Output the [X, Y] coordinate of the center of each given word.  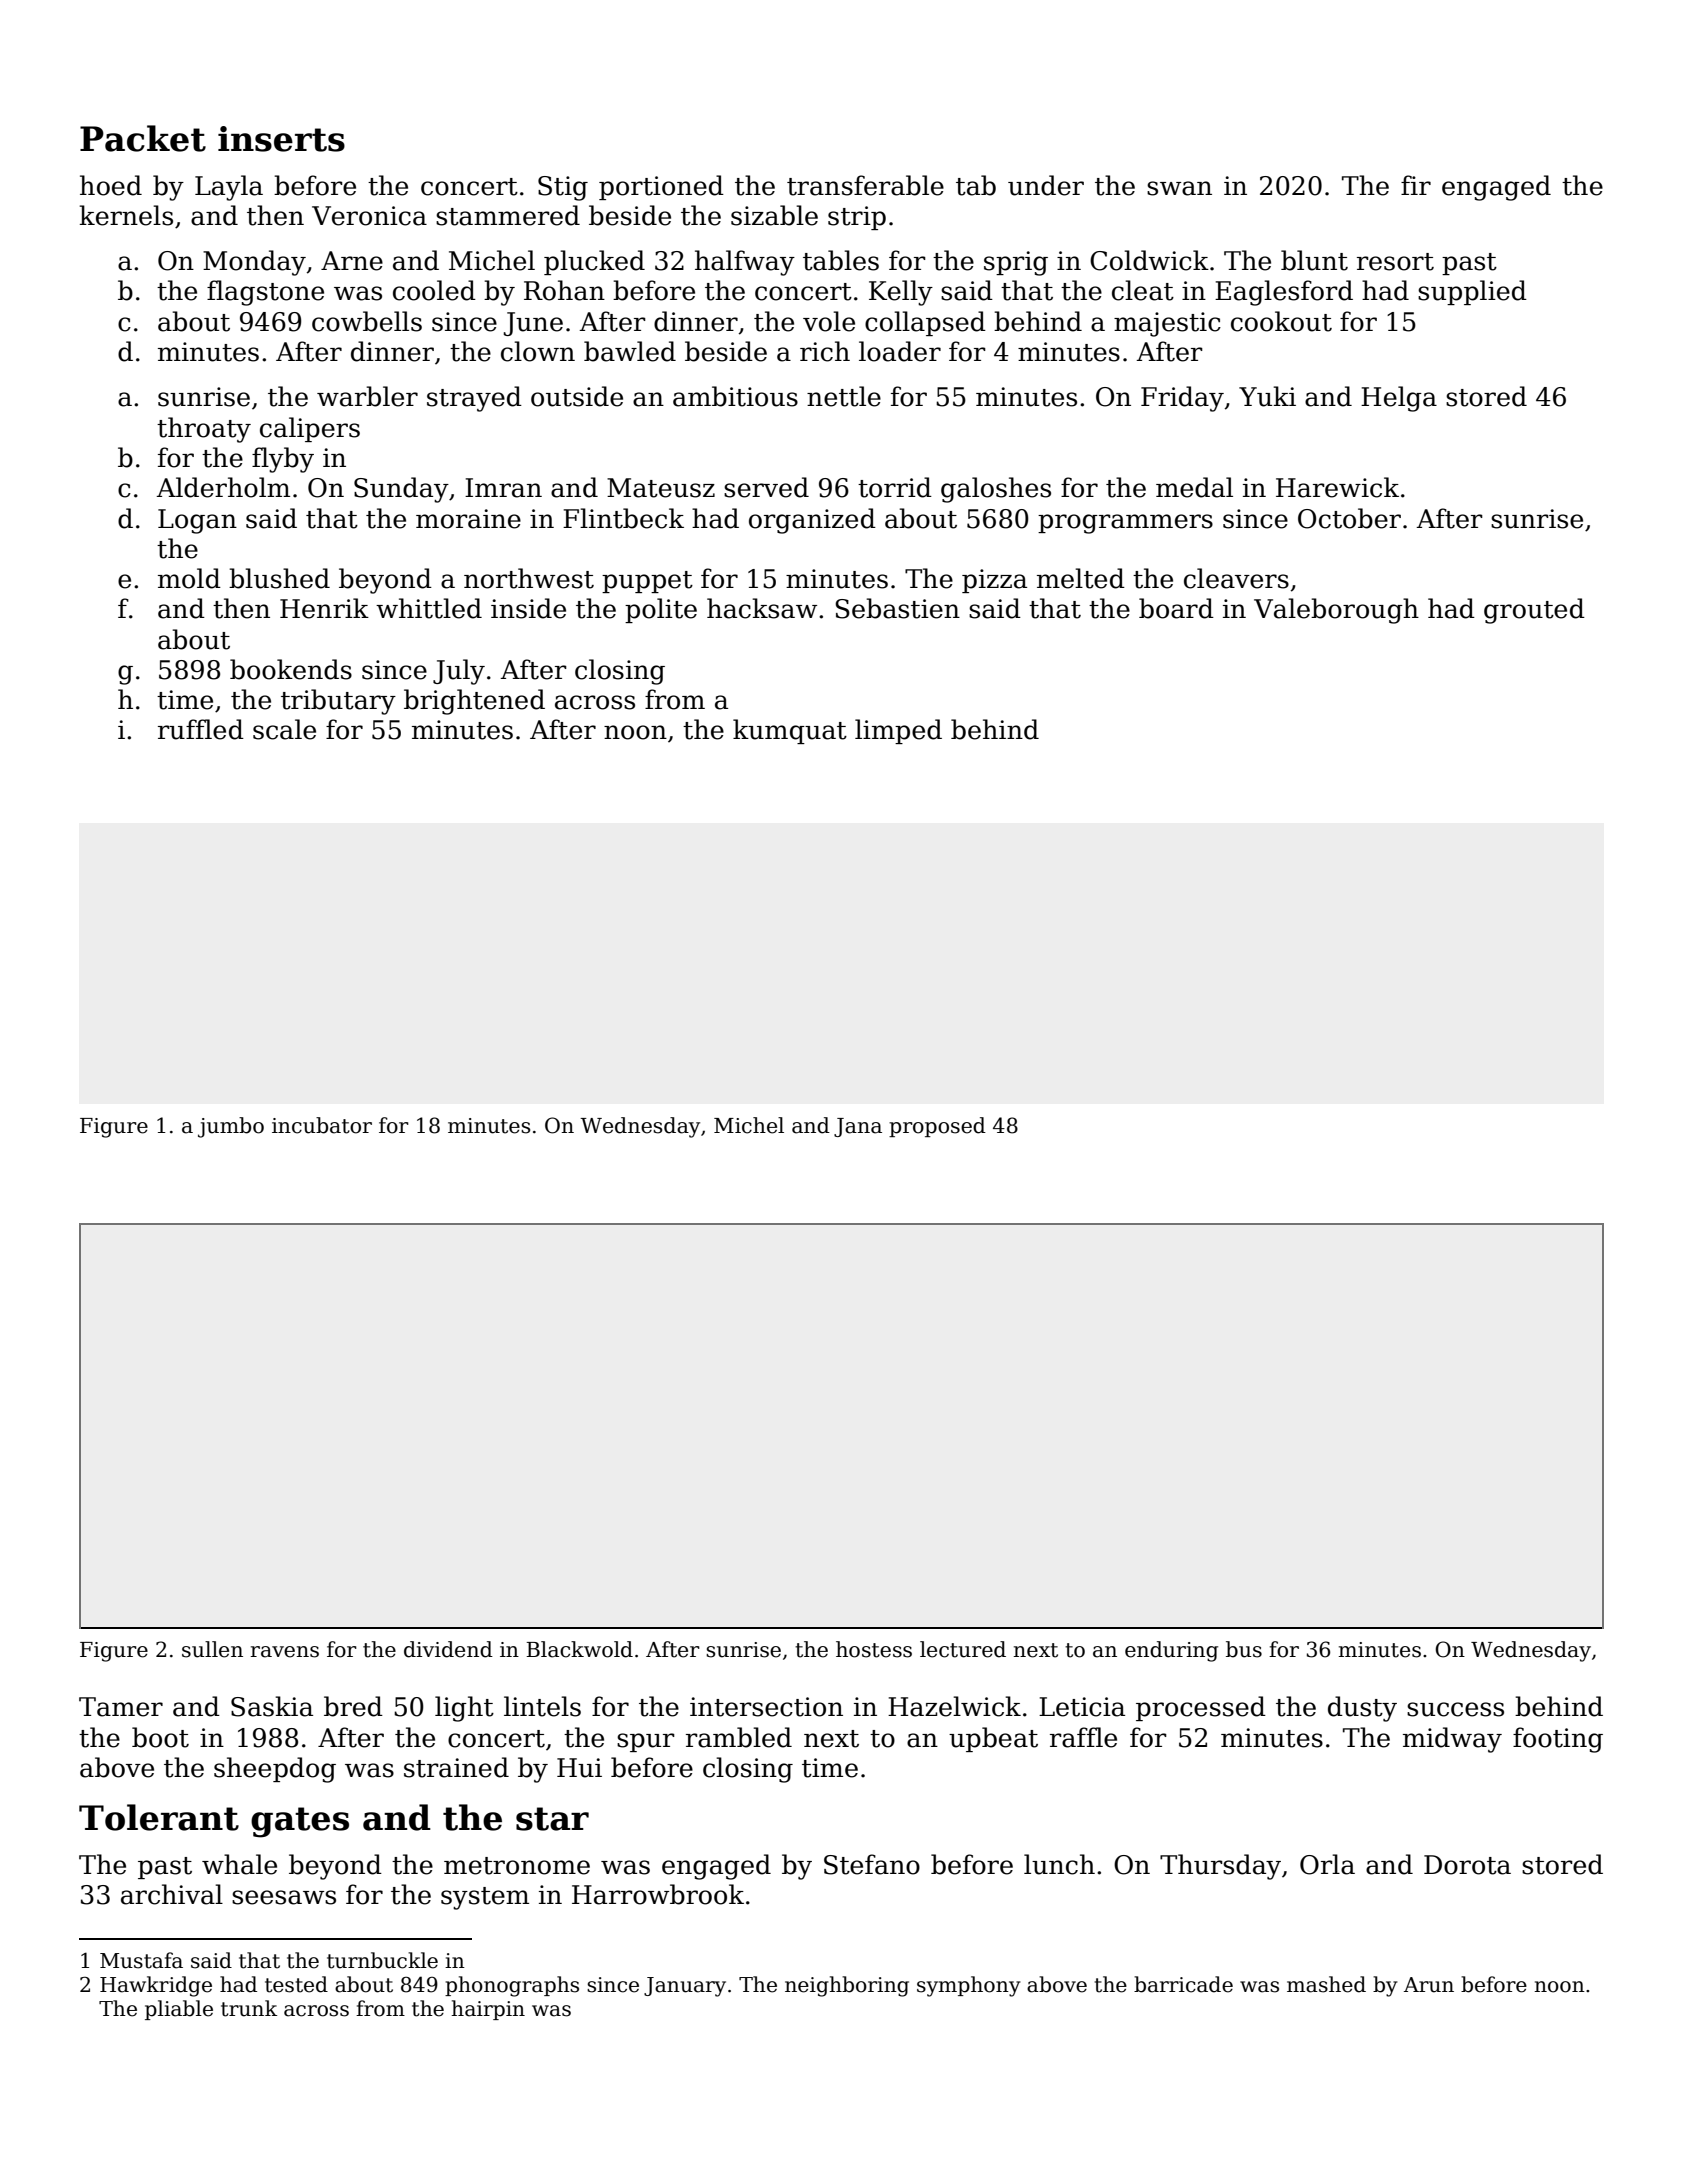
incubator [322, 1125]
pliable [179, 2010]
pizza [994, 581]
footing [1558, 1740]
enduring [1171, 1651]
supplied [1472, 292]
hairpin [488, 2010]
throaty [204, 430]
